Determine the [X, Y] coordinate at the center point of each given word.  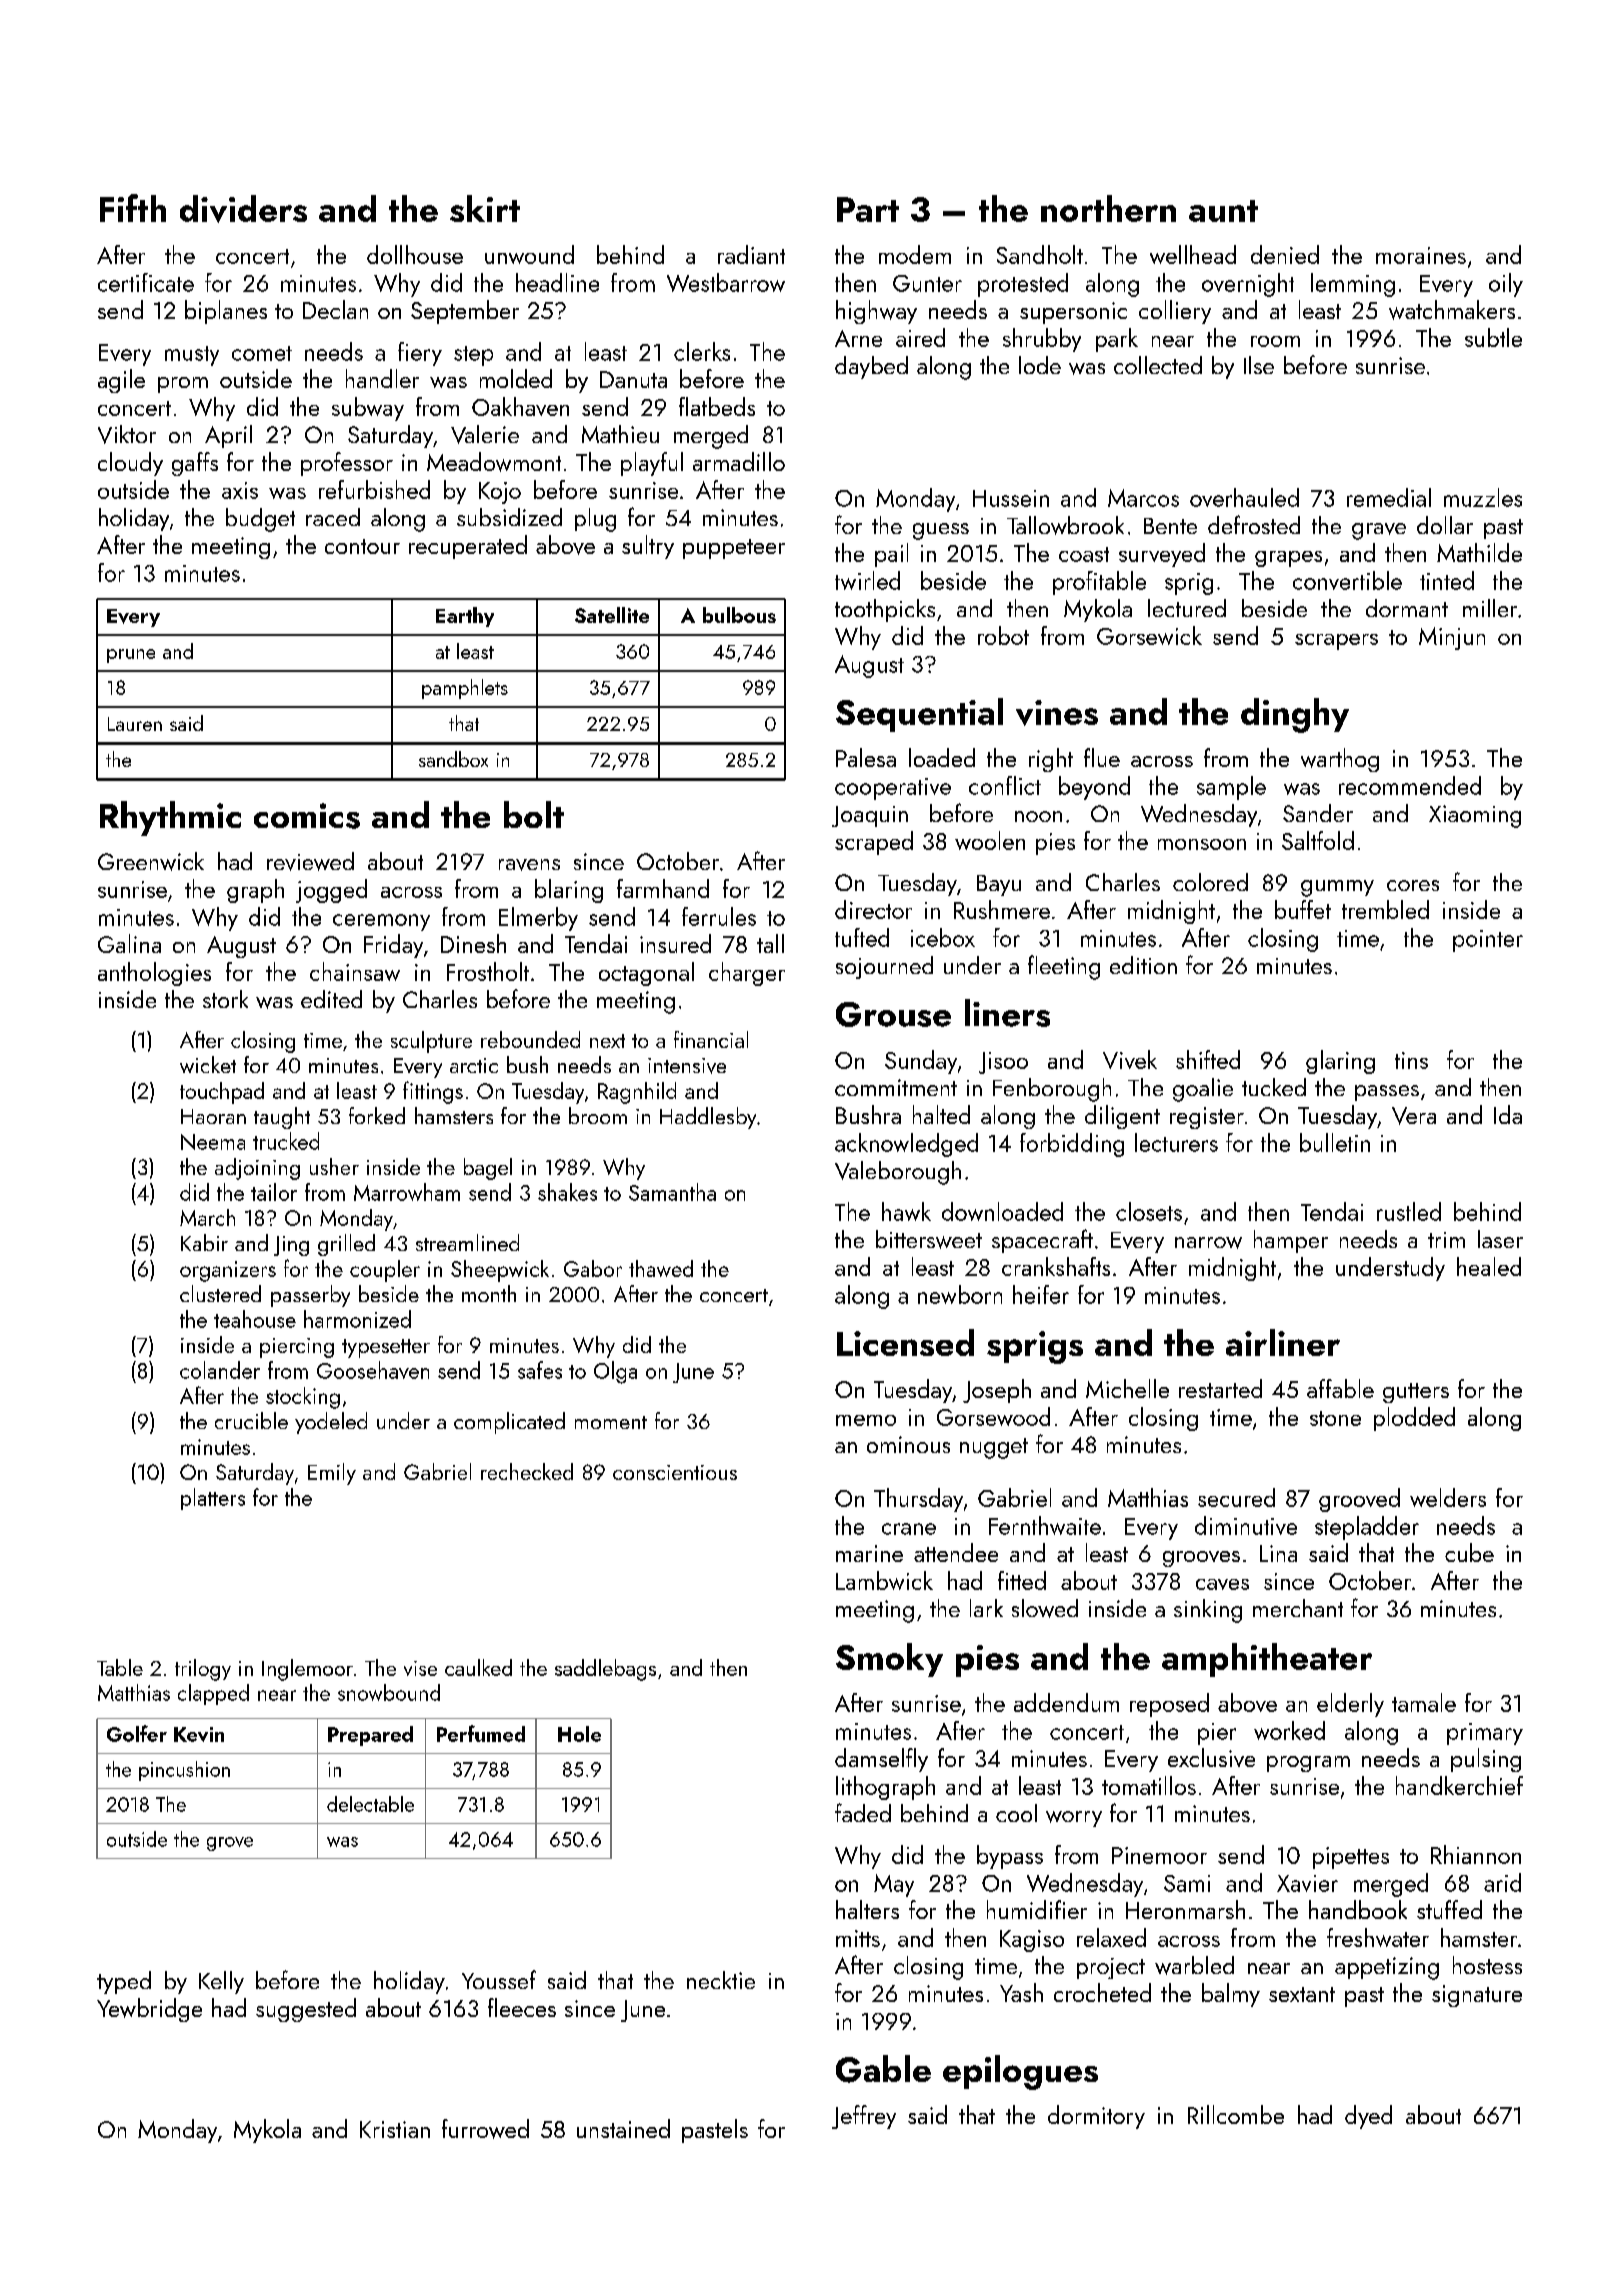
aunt [1223, 211]
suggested [306, 2010]
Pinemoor [1159, 1855]
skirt [485, 208]
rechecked [527, 1471]
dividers [243, 209]
